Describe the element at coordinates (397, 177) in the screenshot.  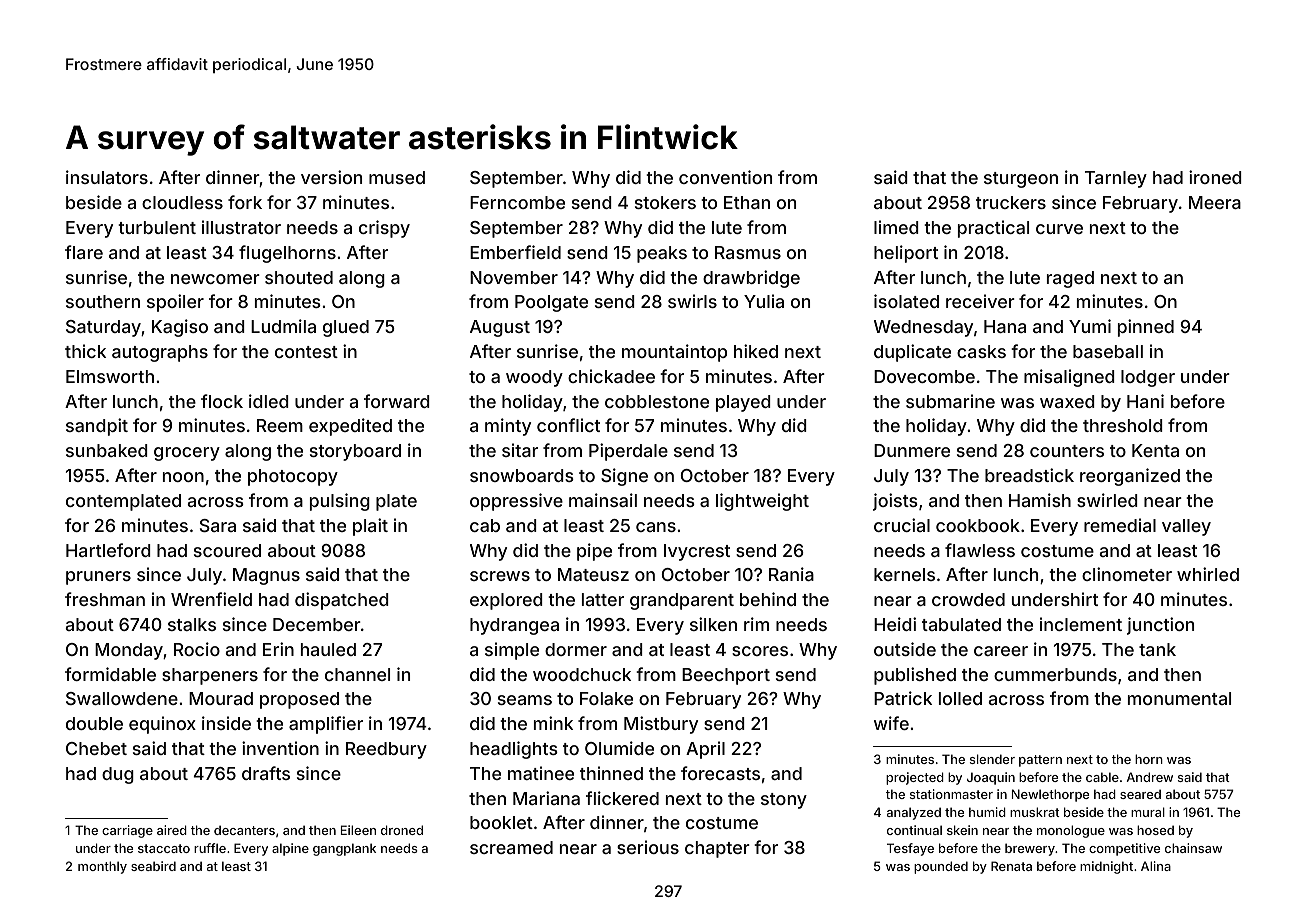
I see `mused` at that location.
